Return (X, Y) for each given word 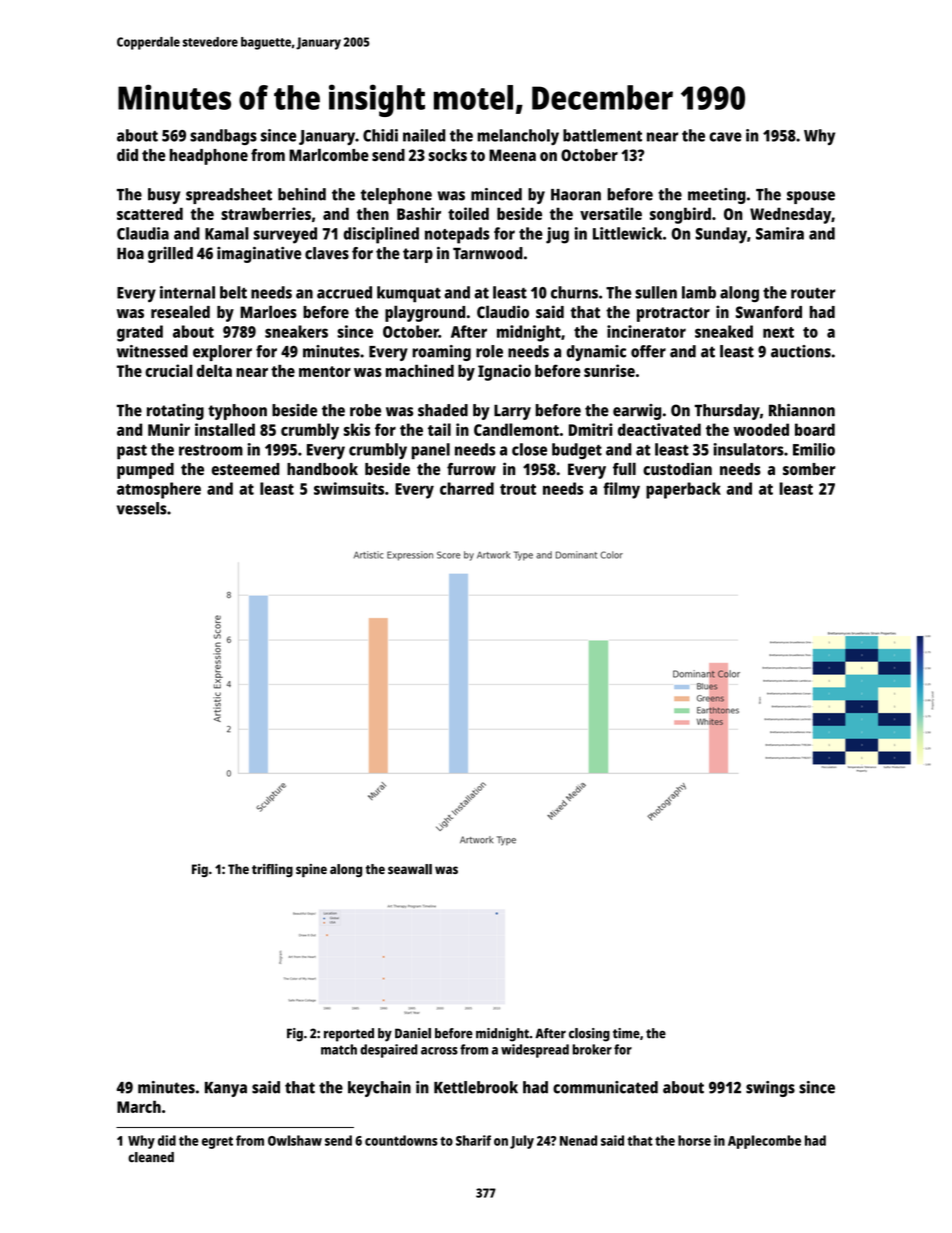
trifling (272, 870)
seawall (410, 869)
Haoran (576, 195)
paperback (683, 490)
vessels (142, 508)
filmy (621, 490)
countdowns (401, 1140)
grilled (170, 255)
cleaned (151, 1157)
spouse (811, 197)
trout (518, 489)
